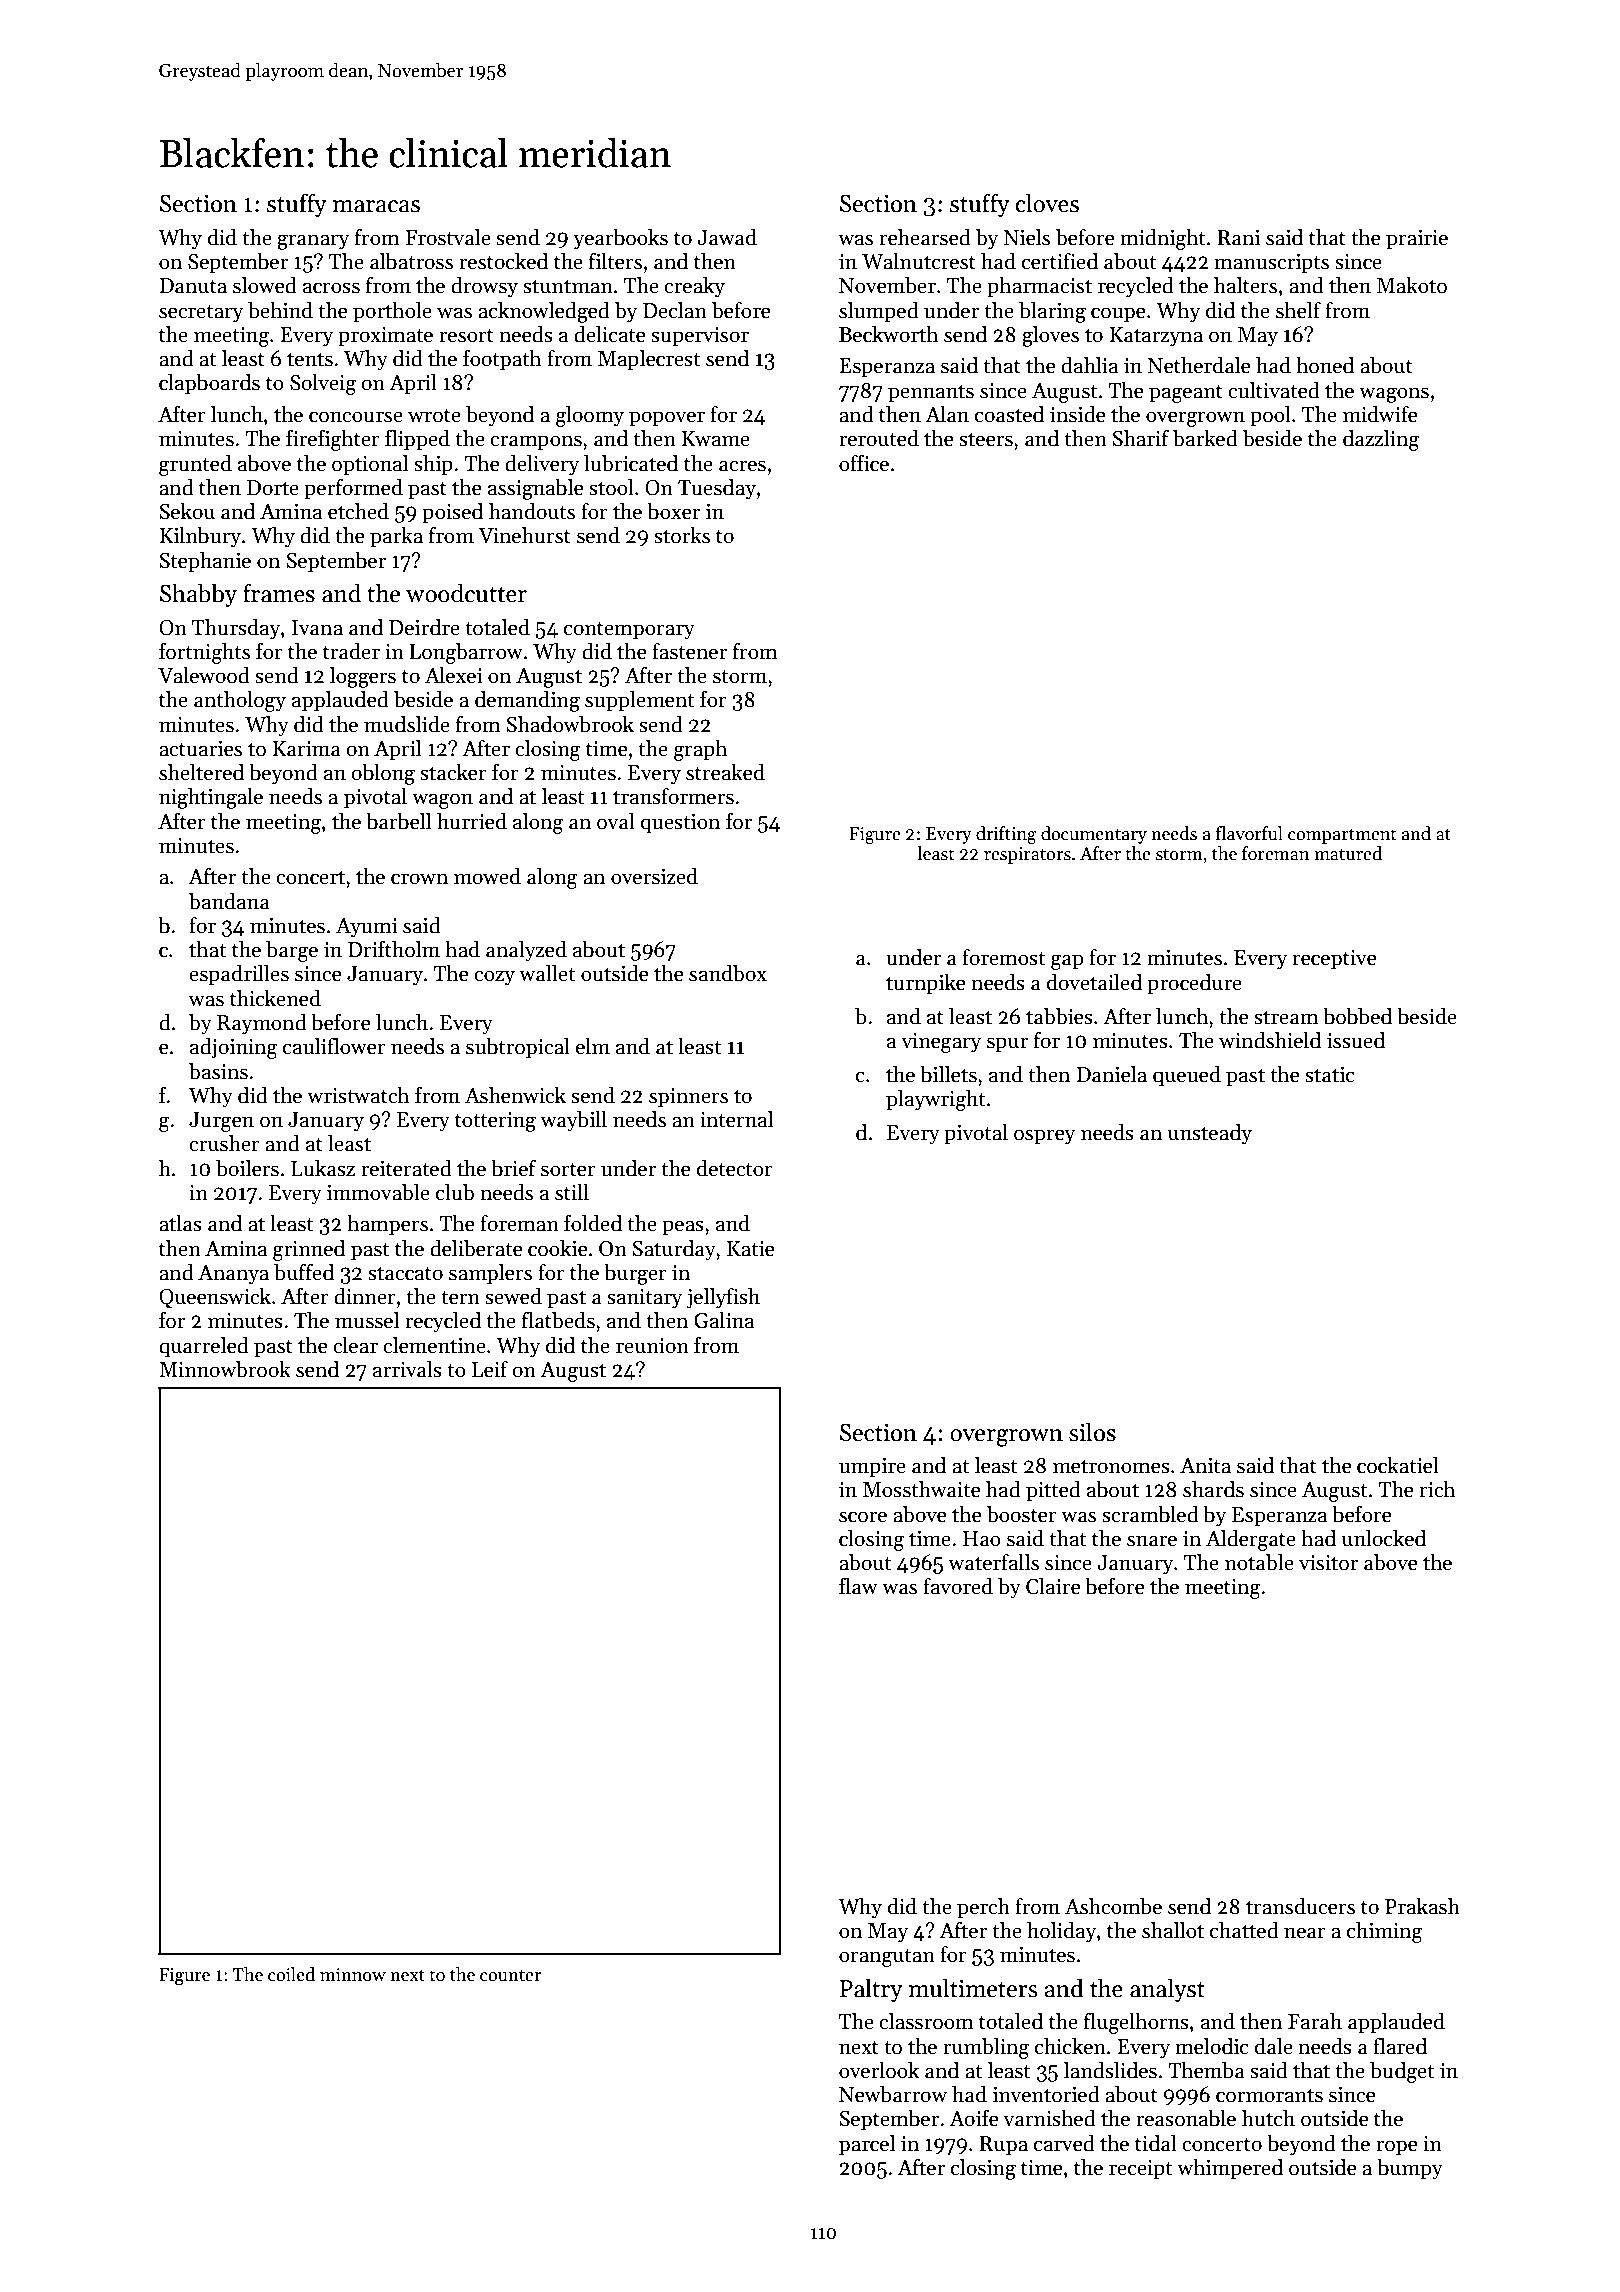  What do you see at coordinates (1342, 836) in the document?
I see `compartment` at bounding box center [1342, 836].
